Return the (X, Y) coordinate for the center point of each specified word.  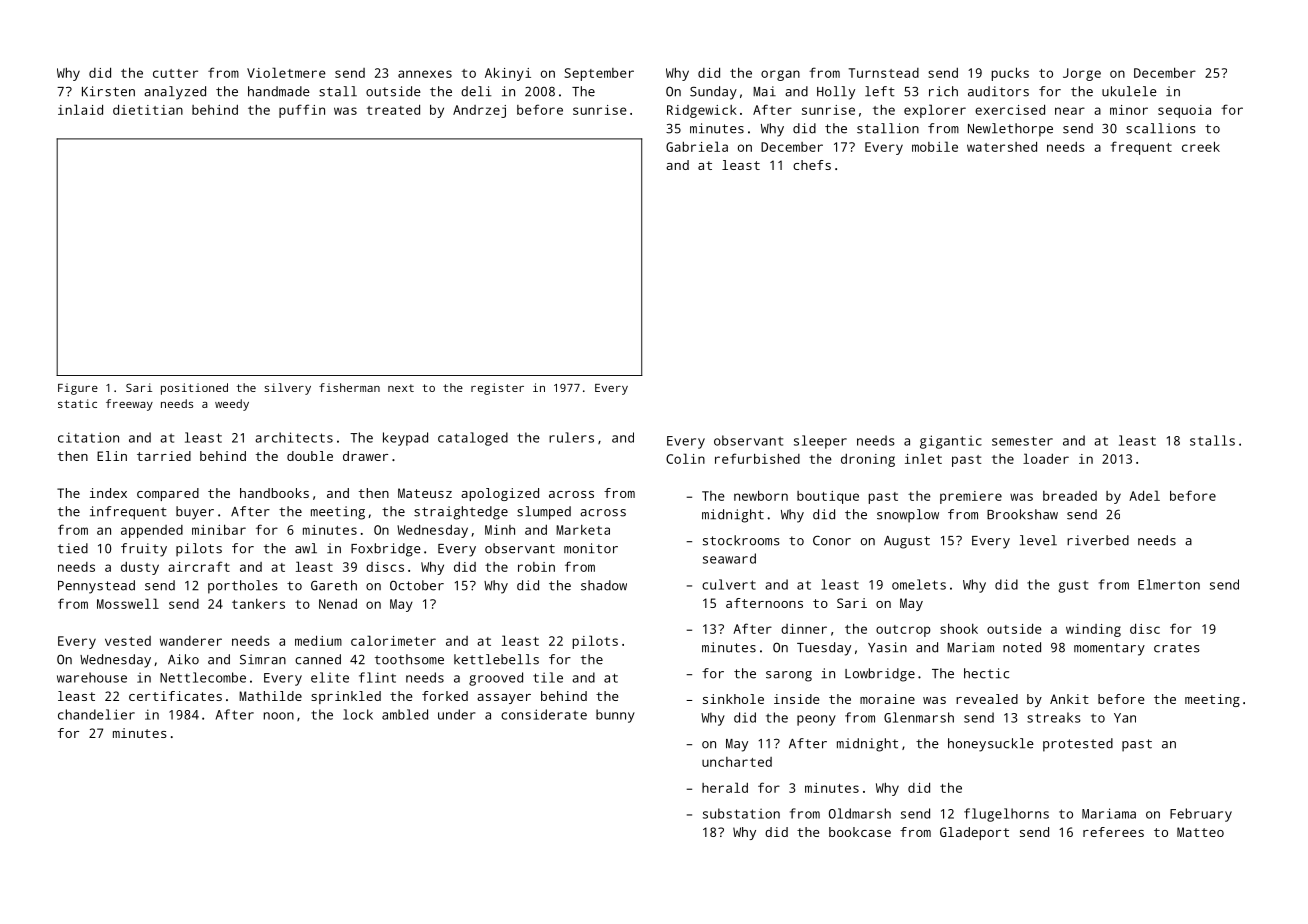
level (1038, 540)
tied (73, 548)
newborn (761, 495)
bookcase (860, 832)
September (599, 74)
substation (741, 813)
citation (88, 437)
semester (1022, 441)
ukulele (1129, 91)
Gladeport (974, 833)
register (497, 389)
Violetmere (286, 72)
